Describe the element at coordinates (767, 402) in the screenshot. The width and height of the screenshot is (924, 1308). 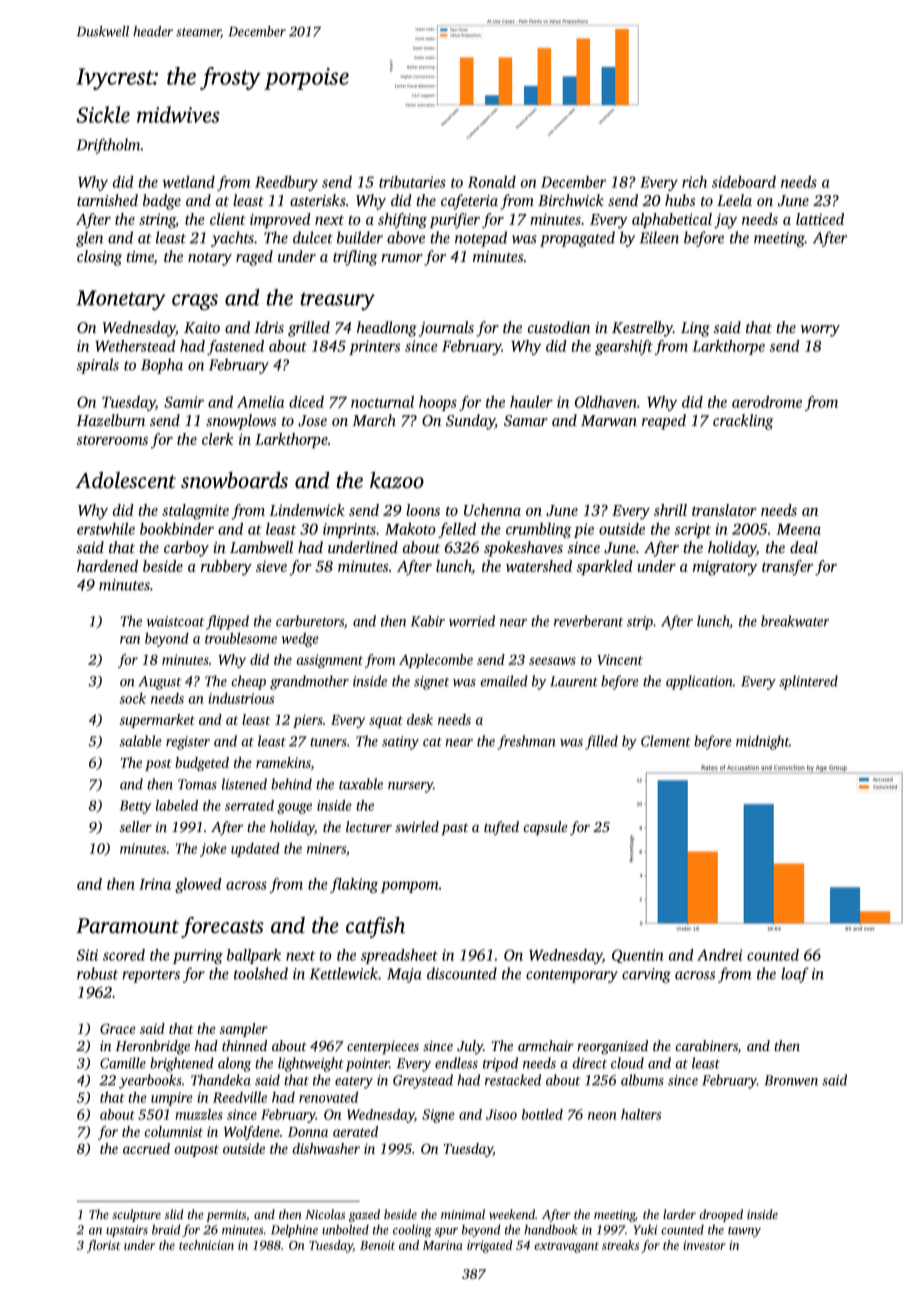
I see `aerodrome` at that location.
